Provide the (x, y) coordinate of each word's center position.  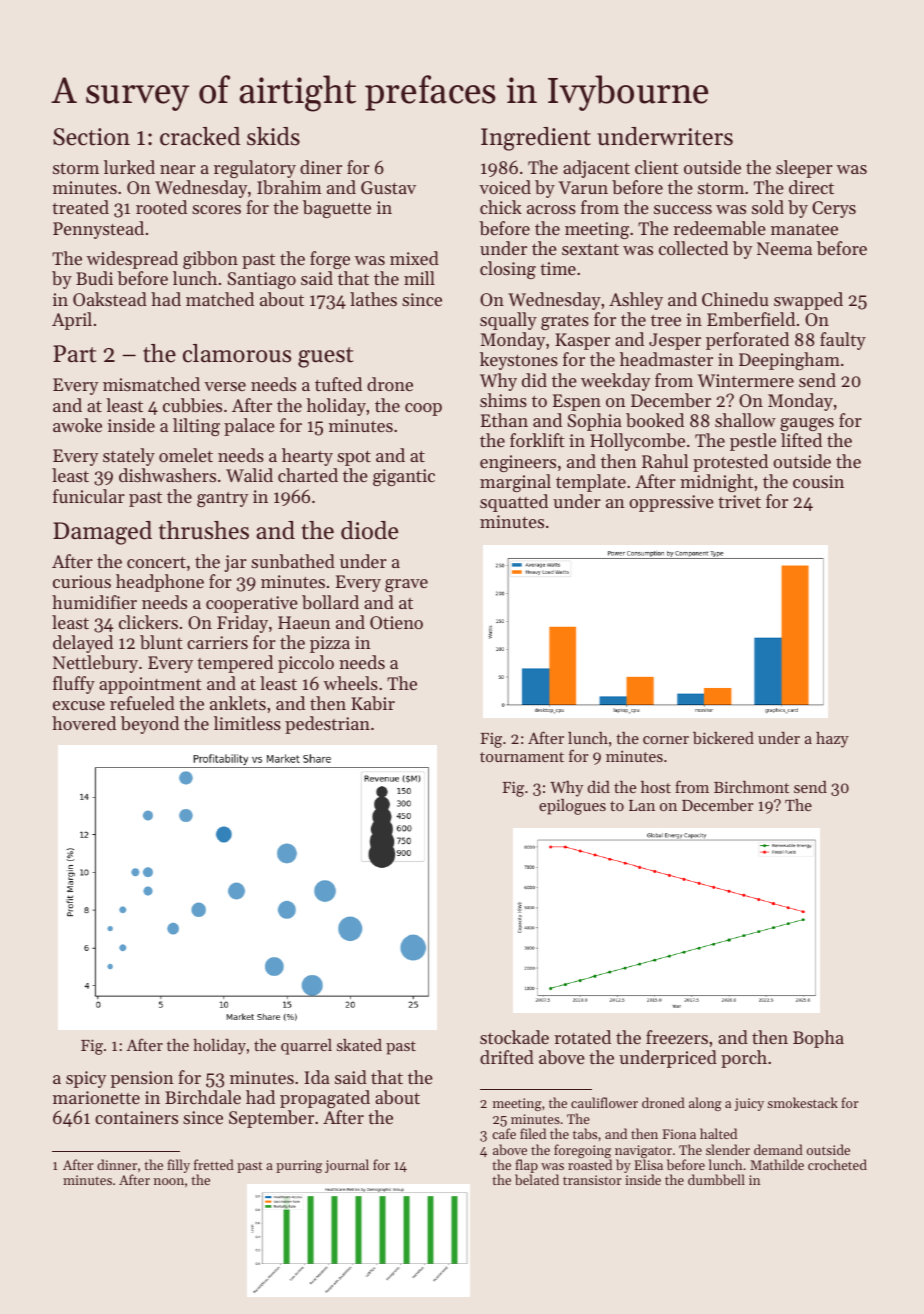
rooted (161, 207)
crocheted (837, 1164)
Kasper (582, 341)
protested (730, 463)
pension (142, 1079)
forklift (537, 440)
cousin (818, 481)
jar (235, 563)
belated (537, 1179)
